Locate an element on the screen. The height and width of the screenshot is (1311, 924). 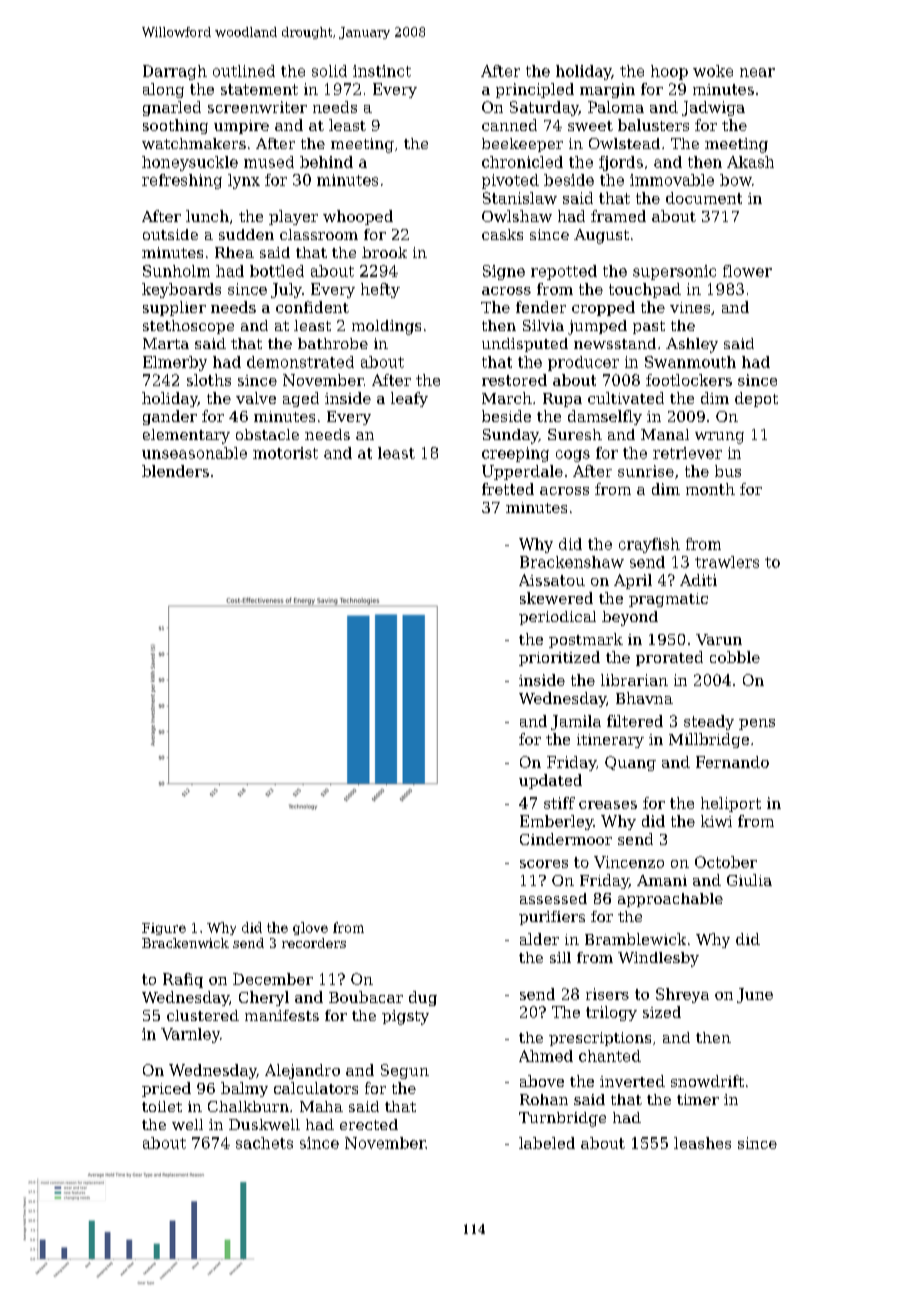
near is located at coordinates (757, 72).
